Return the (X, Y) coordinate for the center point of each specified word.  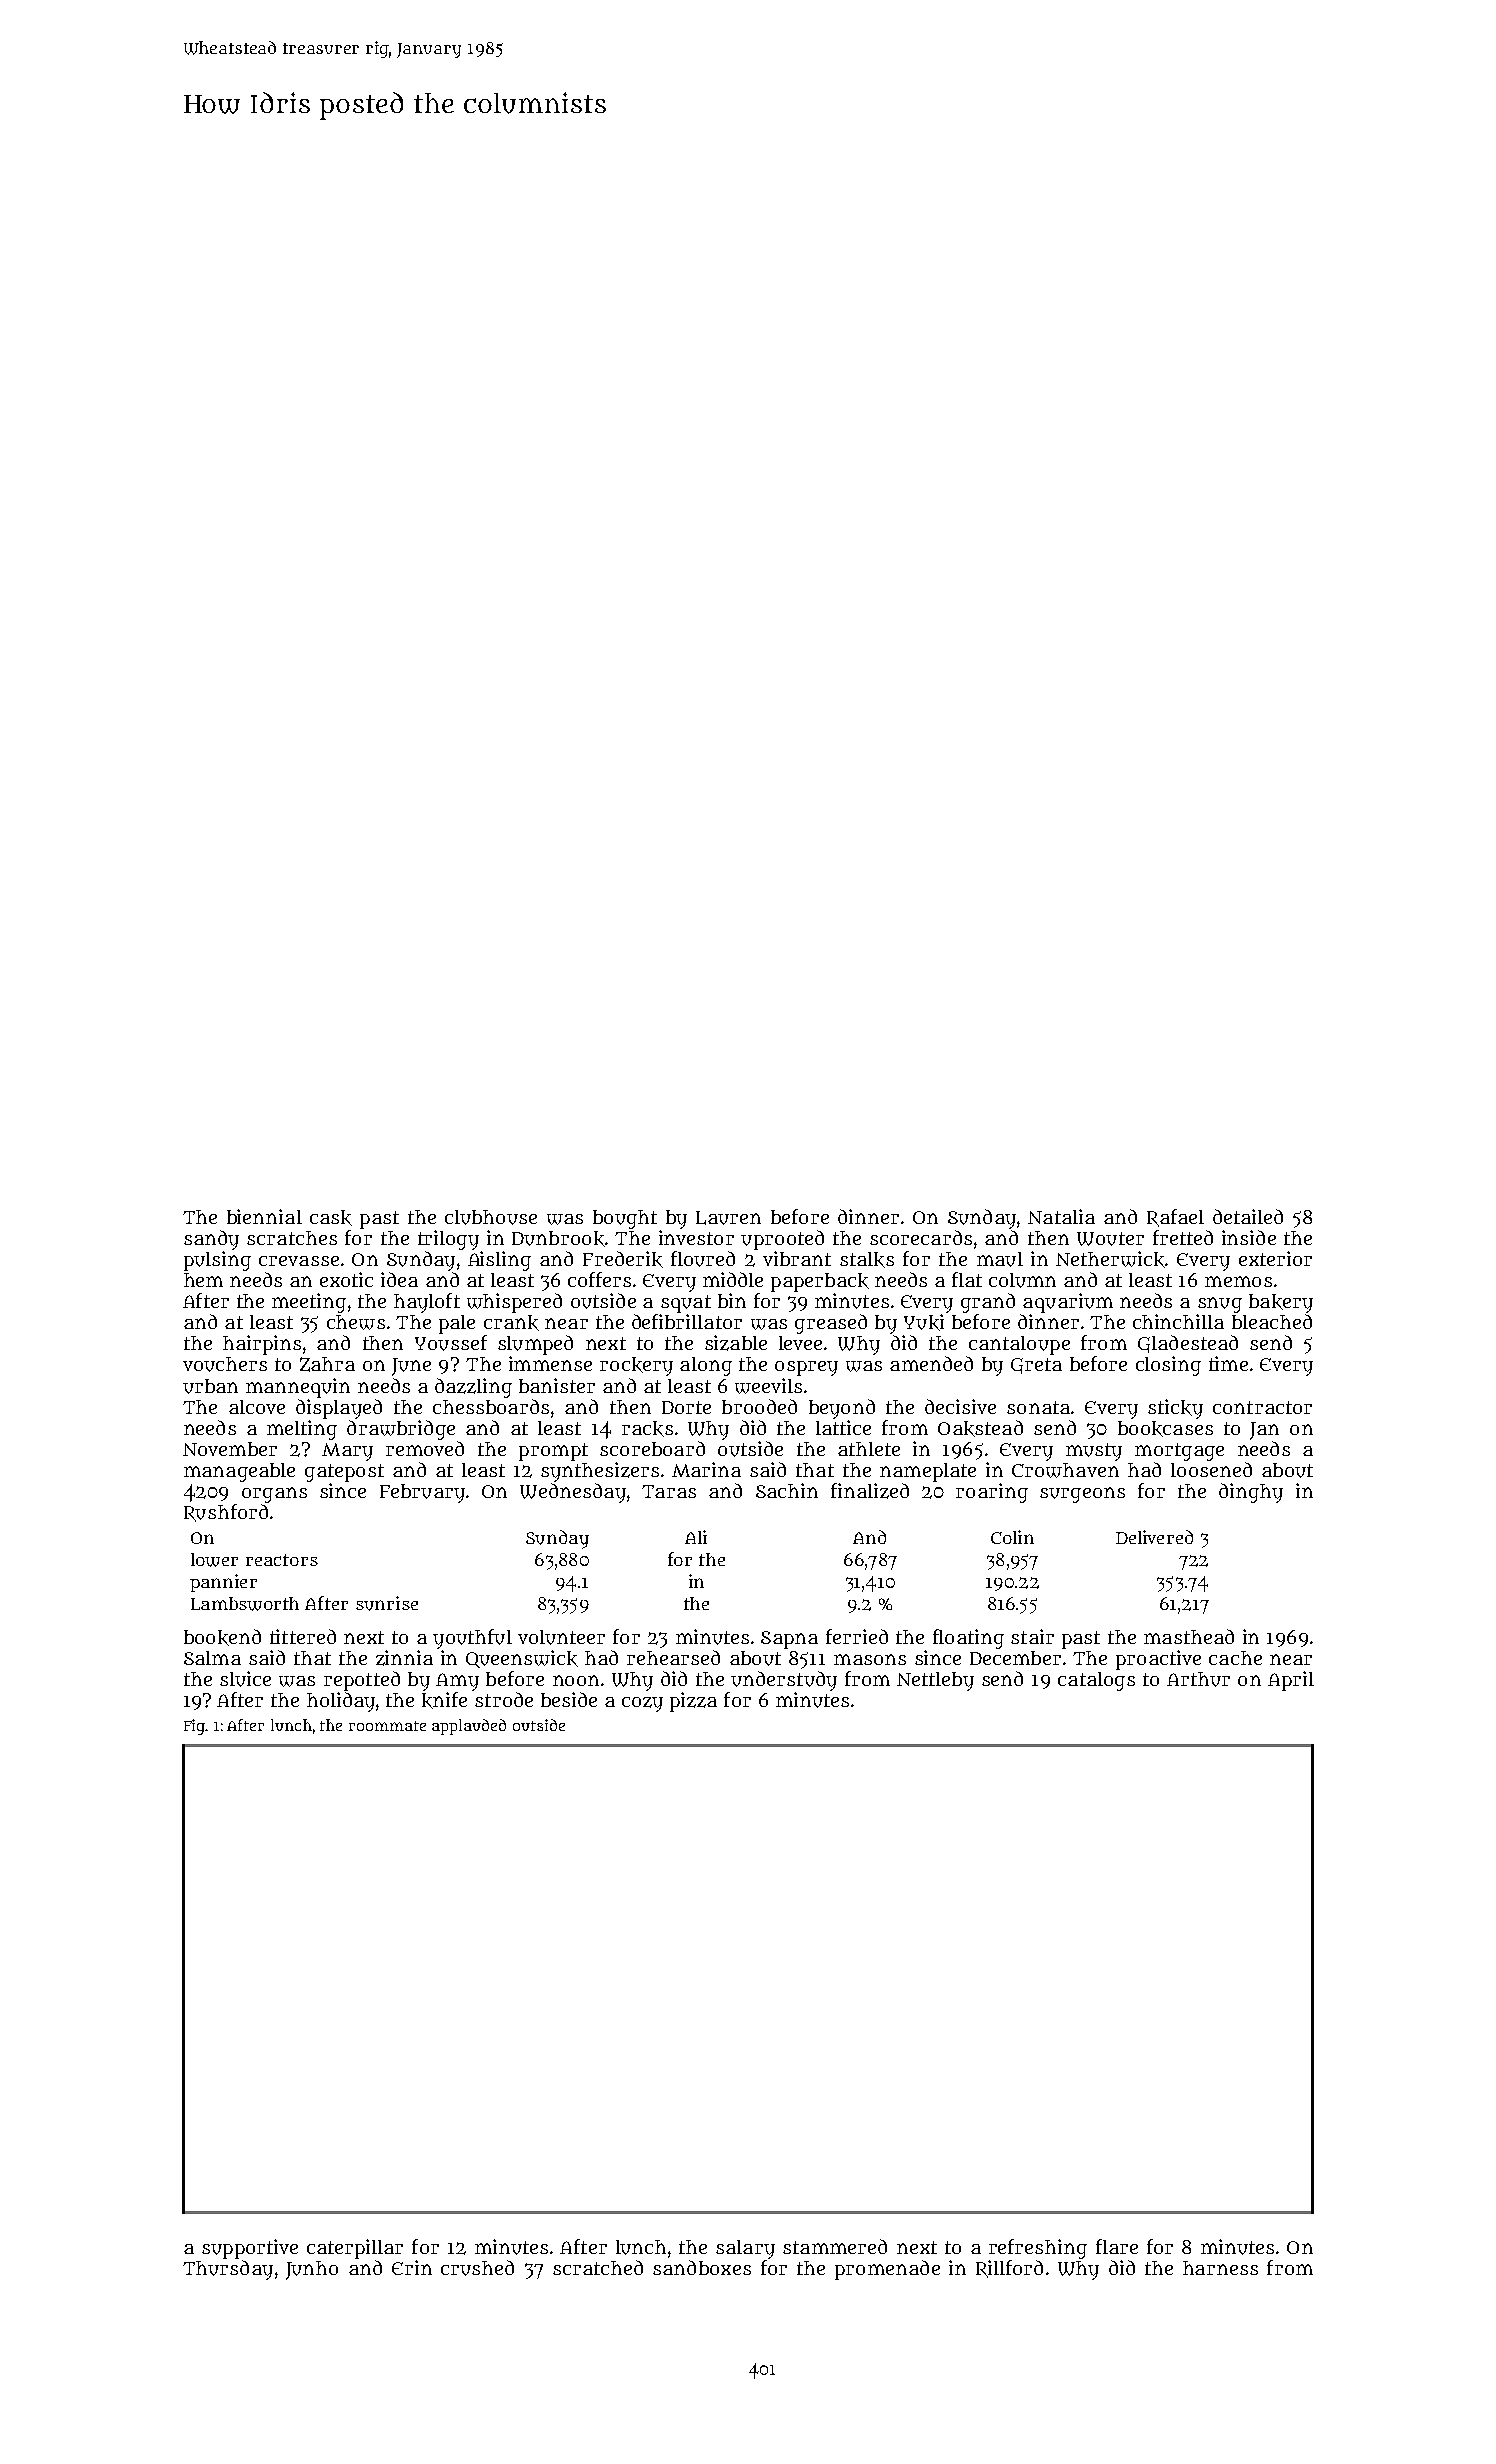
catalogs (1096, 1681)
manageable (239, 1472)
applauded (469, 1727)
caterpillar (355, 2249)
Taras (669, 1491)
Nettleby (935, 1681)
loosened (1211, 1469)
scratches (292, 1238)
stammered (835, 2246)
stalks (867, 1260)
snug (1220, 1305)
